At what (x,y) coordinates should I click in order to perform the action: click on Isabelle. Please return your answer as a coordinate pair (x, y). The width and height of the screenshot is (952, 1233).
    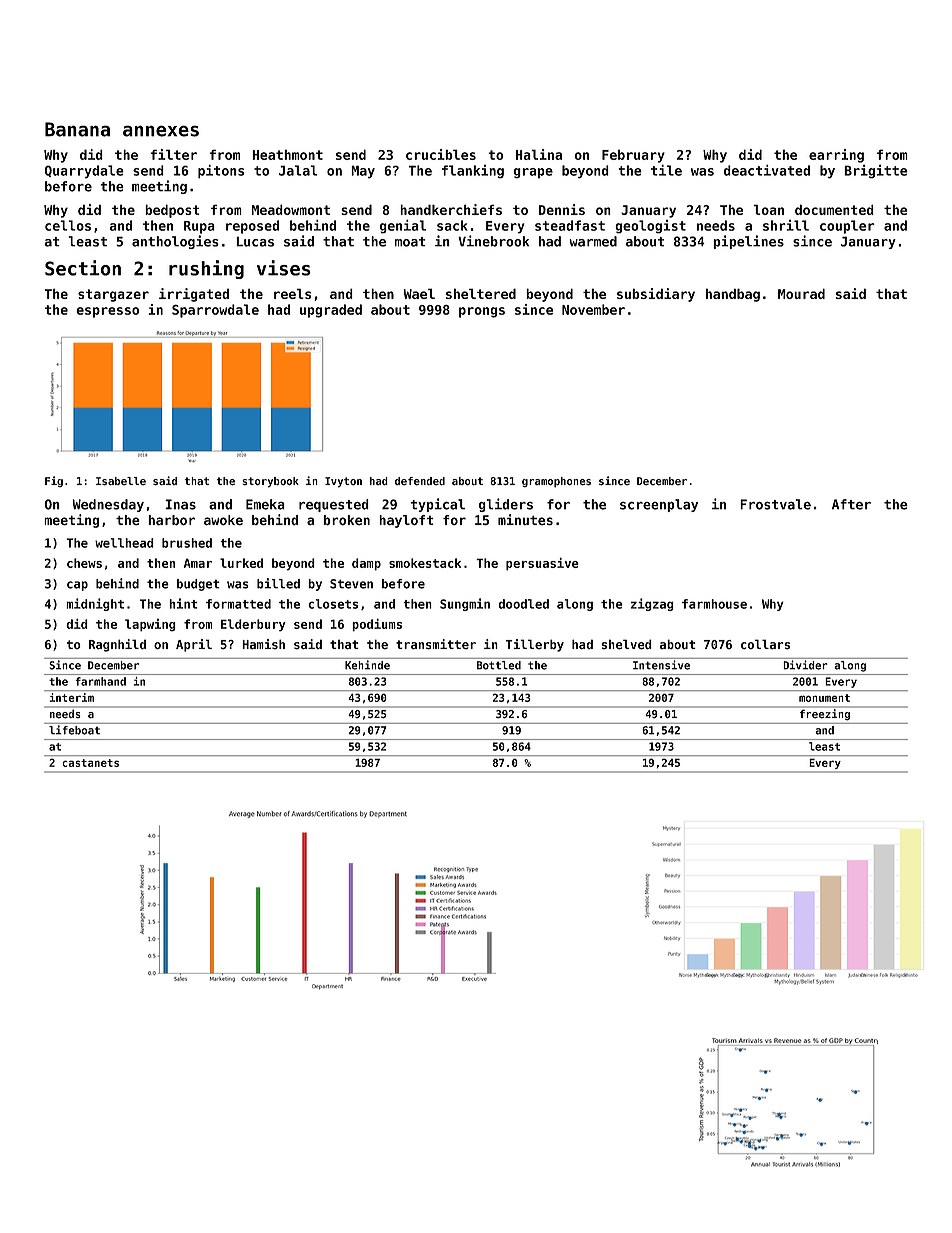
    Looking at the image, I should click on (121, 481).
